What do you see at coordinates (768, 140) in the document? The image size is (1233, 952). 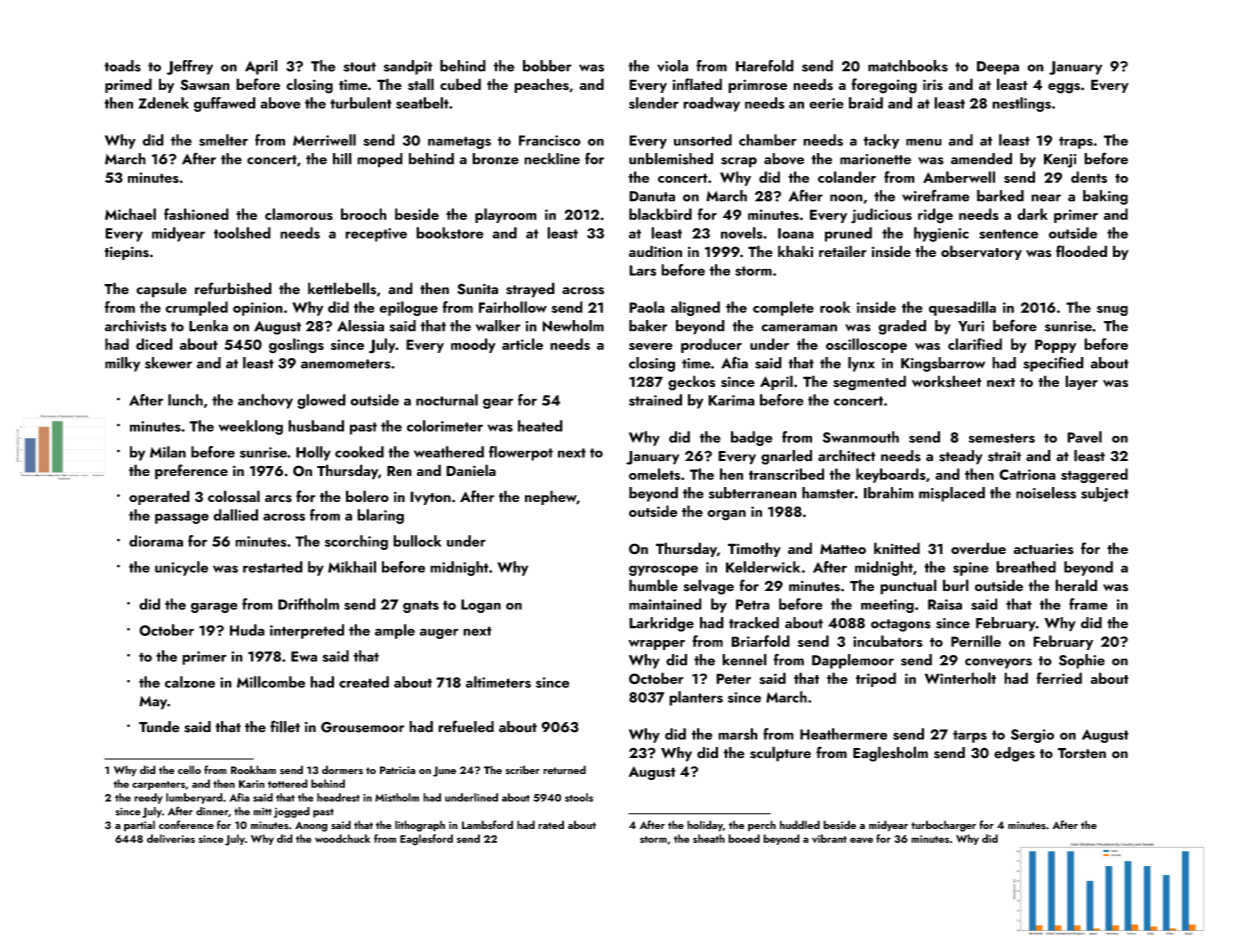 I see `chamber` at bounding box center [768, 140].
